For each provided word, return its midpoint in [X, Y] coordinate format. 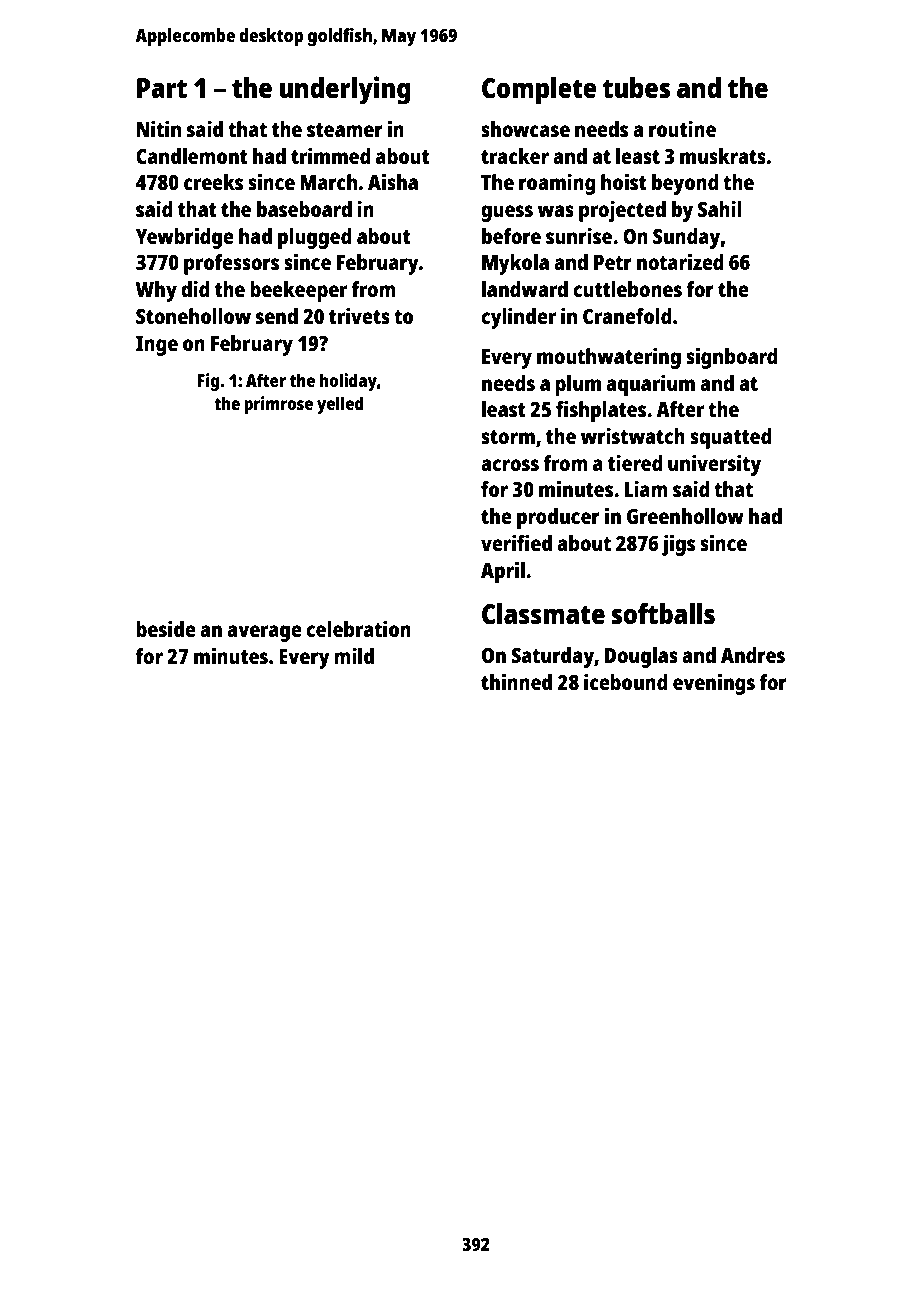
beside [166, 628]
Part [162, 88]
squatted [731, 438]
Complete [539, 91]
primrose [278, 405]
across [510, 465]
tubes [636, 87]
